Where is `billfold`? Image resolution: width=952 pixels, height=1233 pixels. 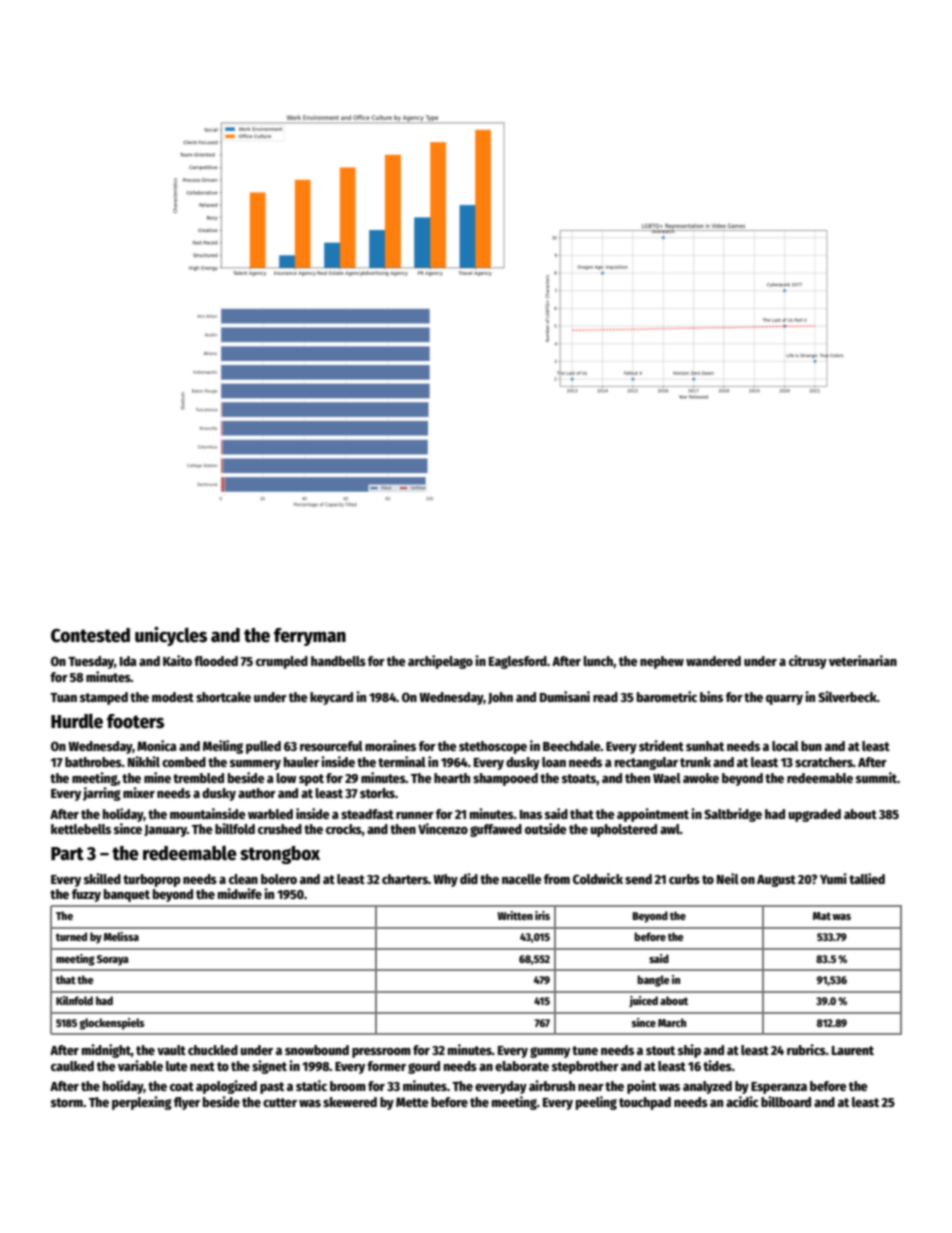 billfold is located at coordinates (235, 828).
